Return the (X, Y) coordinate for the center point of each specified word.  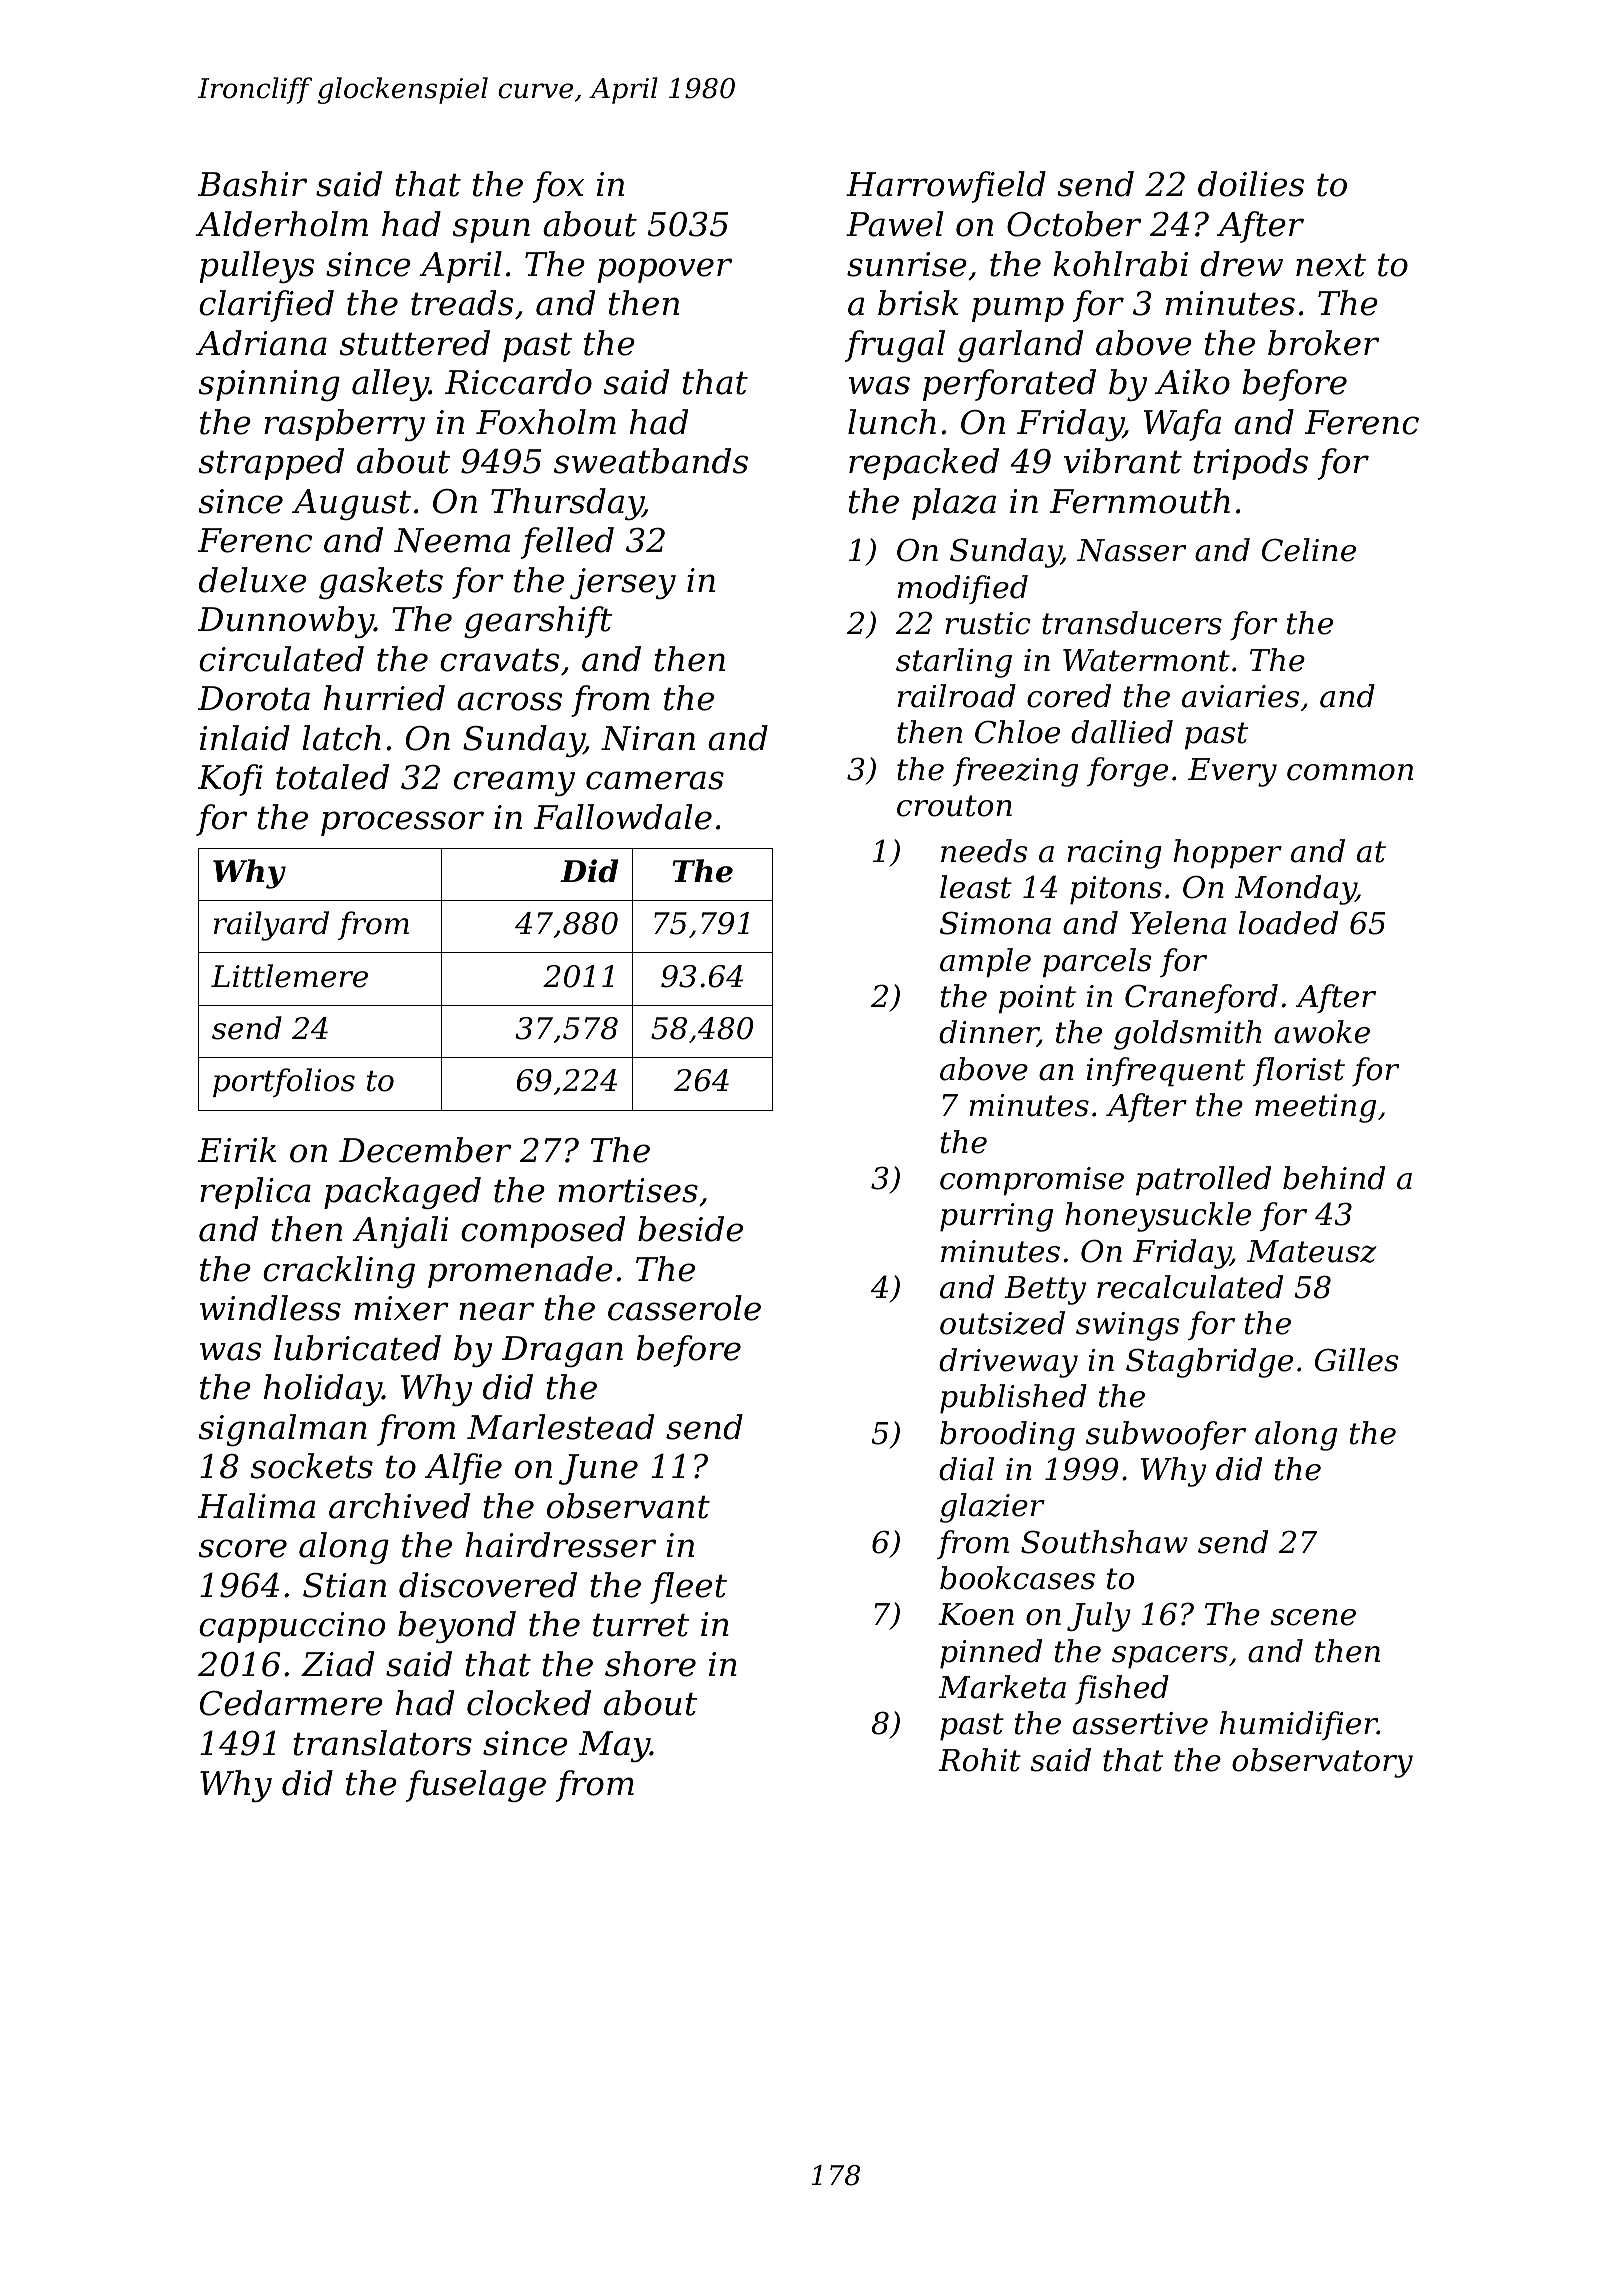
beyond (457, 1627)
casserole (684, 1308)
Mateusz (1312, 1251)
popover (665, 270)
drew (1241, 264)
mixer (401, 1308)
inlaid (245, 738)
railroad (957, 696)
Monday (1295, 890)
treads (462, 303)
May (614, 1746)
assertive (1140, 1723)
